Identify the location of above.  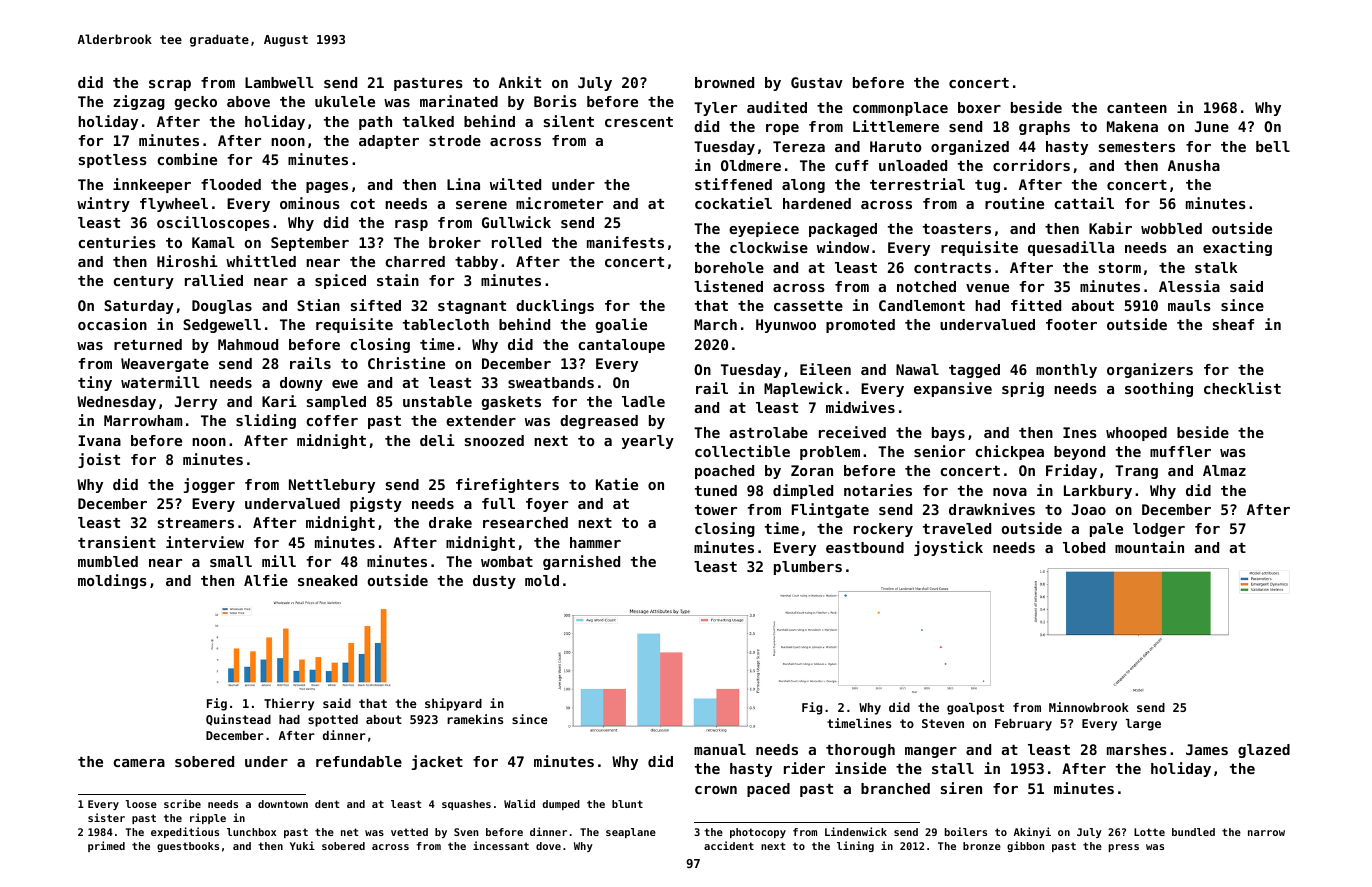
(248, 101).
